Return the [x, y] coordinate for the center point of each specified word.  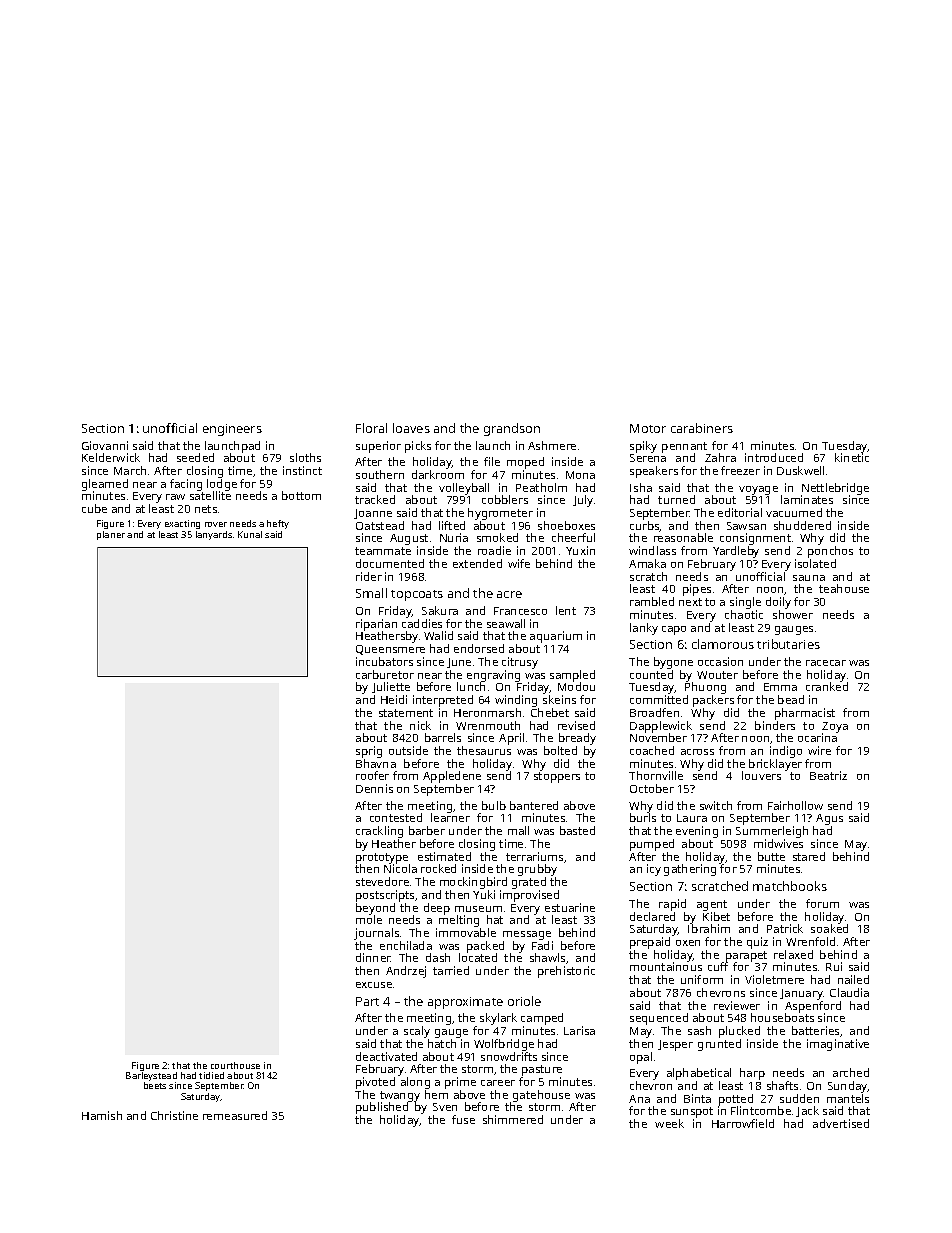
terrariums [534, 856]
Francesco [520, 611]
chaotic [744, 614]
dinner [373, 957]
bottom [301, 495]
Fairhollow [795, 805]
